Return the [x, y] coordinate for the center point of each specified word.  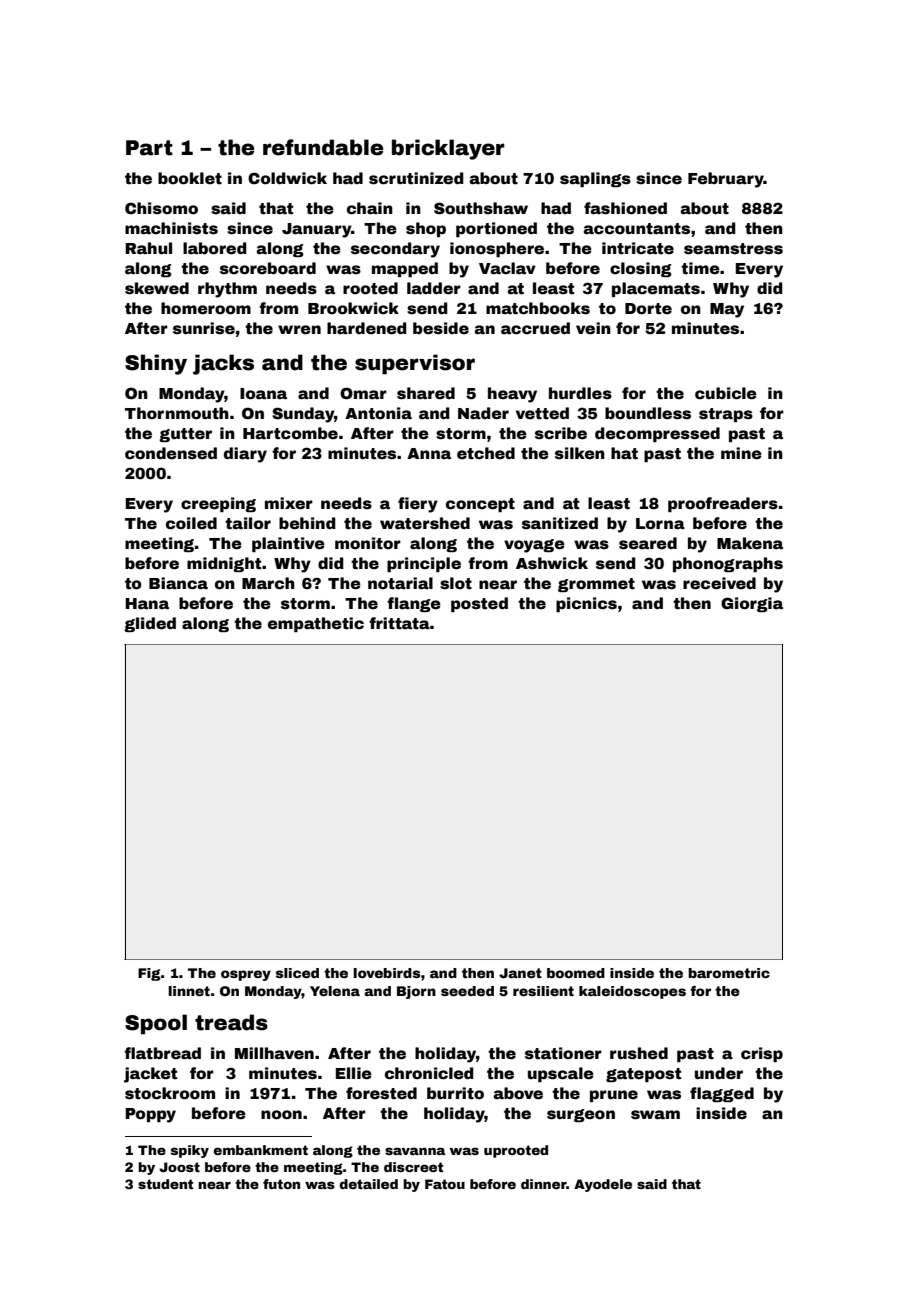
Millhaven [274, 1053]
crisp [762, 1054]
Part [149, 148]
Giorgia [752, 604]
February [726, 180]
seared [648, 543]
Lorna [660, 524]
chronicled [429, 1073]
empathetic [316, 624]
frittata [399, 623]
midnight [224, 564]
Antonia [378, 413]
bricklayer [448, 149]
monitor [368, 543]
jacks [223, 364]
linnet [189, 991]
